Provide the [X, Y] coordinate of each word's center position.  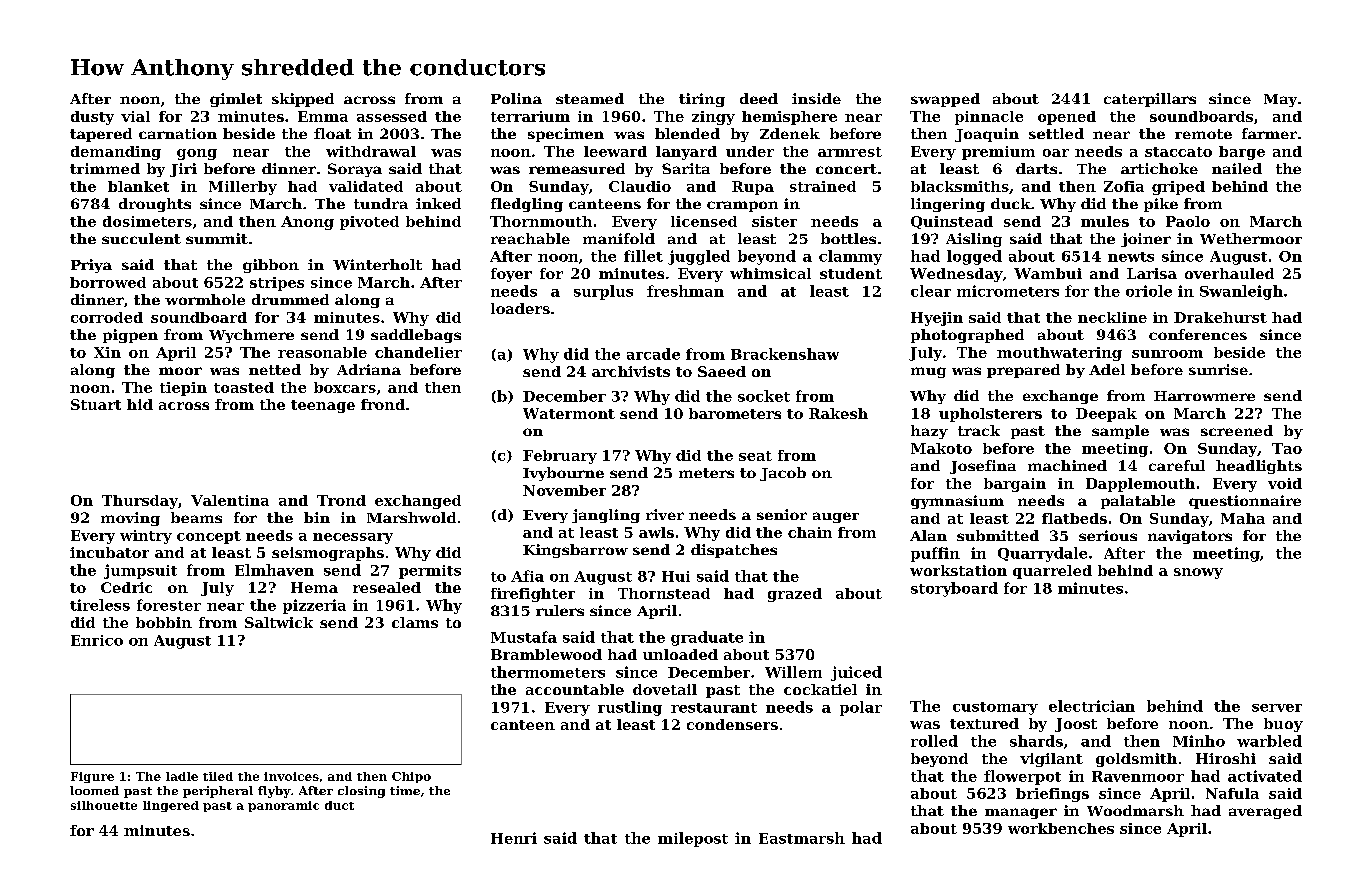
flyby [274, 792]
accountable [575, 689]
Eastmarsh [802, 838]
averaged [1265, 812]
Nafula [1232, 793]
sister [774, 221]
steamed [590, 98]
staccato [1178, 152]
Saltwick [279, 622]
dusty [92, 118]
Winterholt [377, 264]
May [1280, 100]
